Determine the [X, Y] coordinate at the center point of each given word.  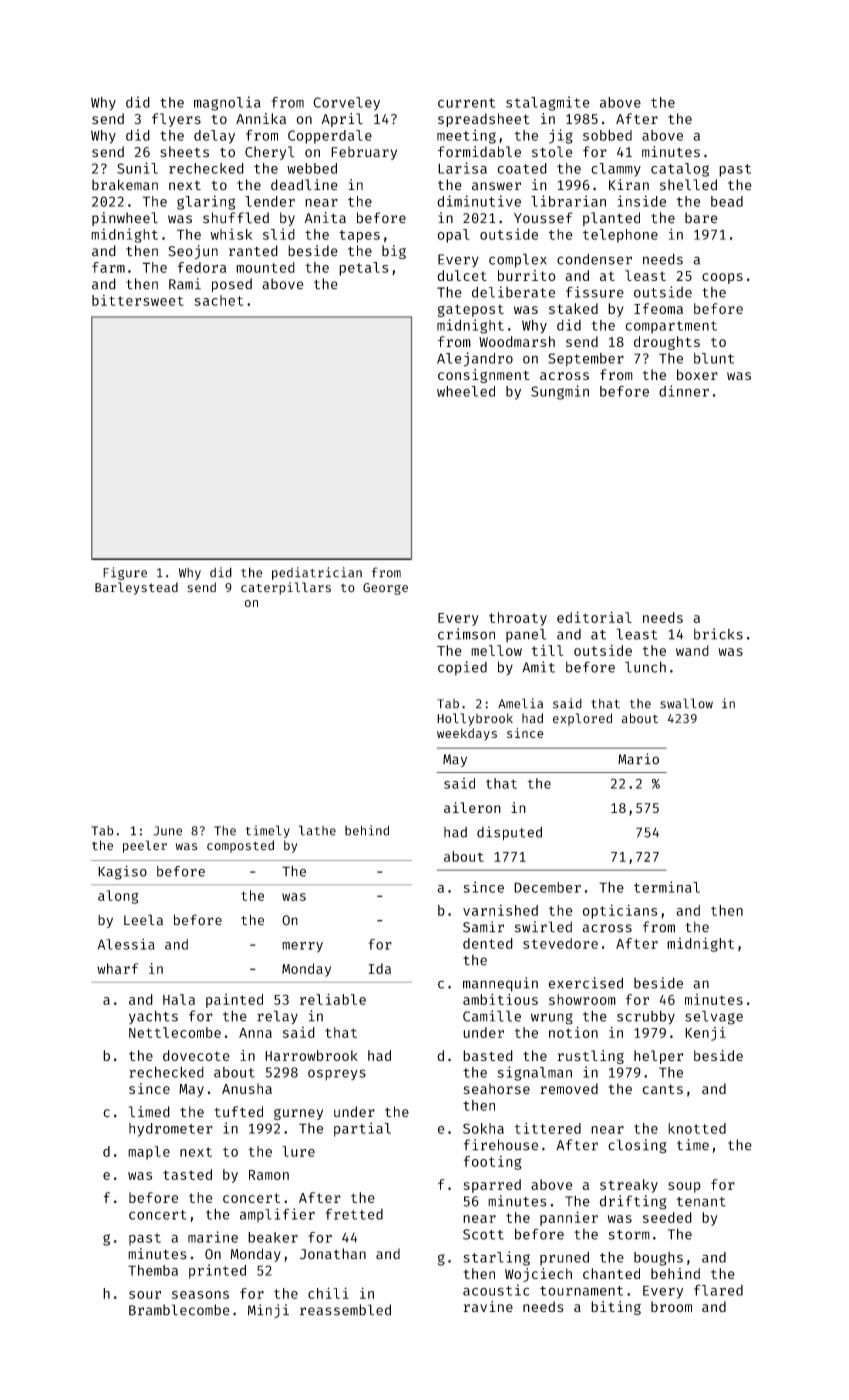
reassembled [345, 1310]
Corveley [346, 104]
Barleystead [136, 588]
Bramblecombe [179, 1310]
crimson [466, 634]
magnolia [227, 103]
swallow [686, 703]
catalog [680, 170]
